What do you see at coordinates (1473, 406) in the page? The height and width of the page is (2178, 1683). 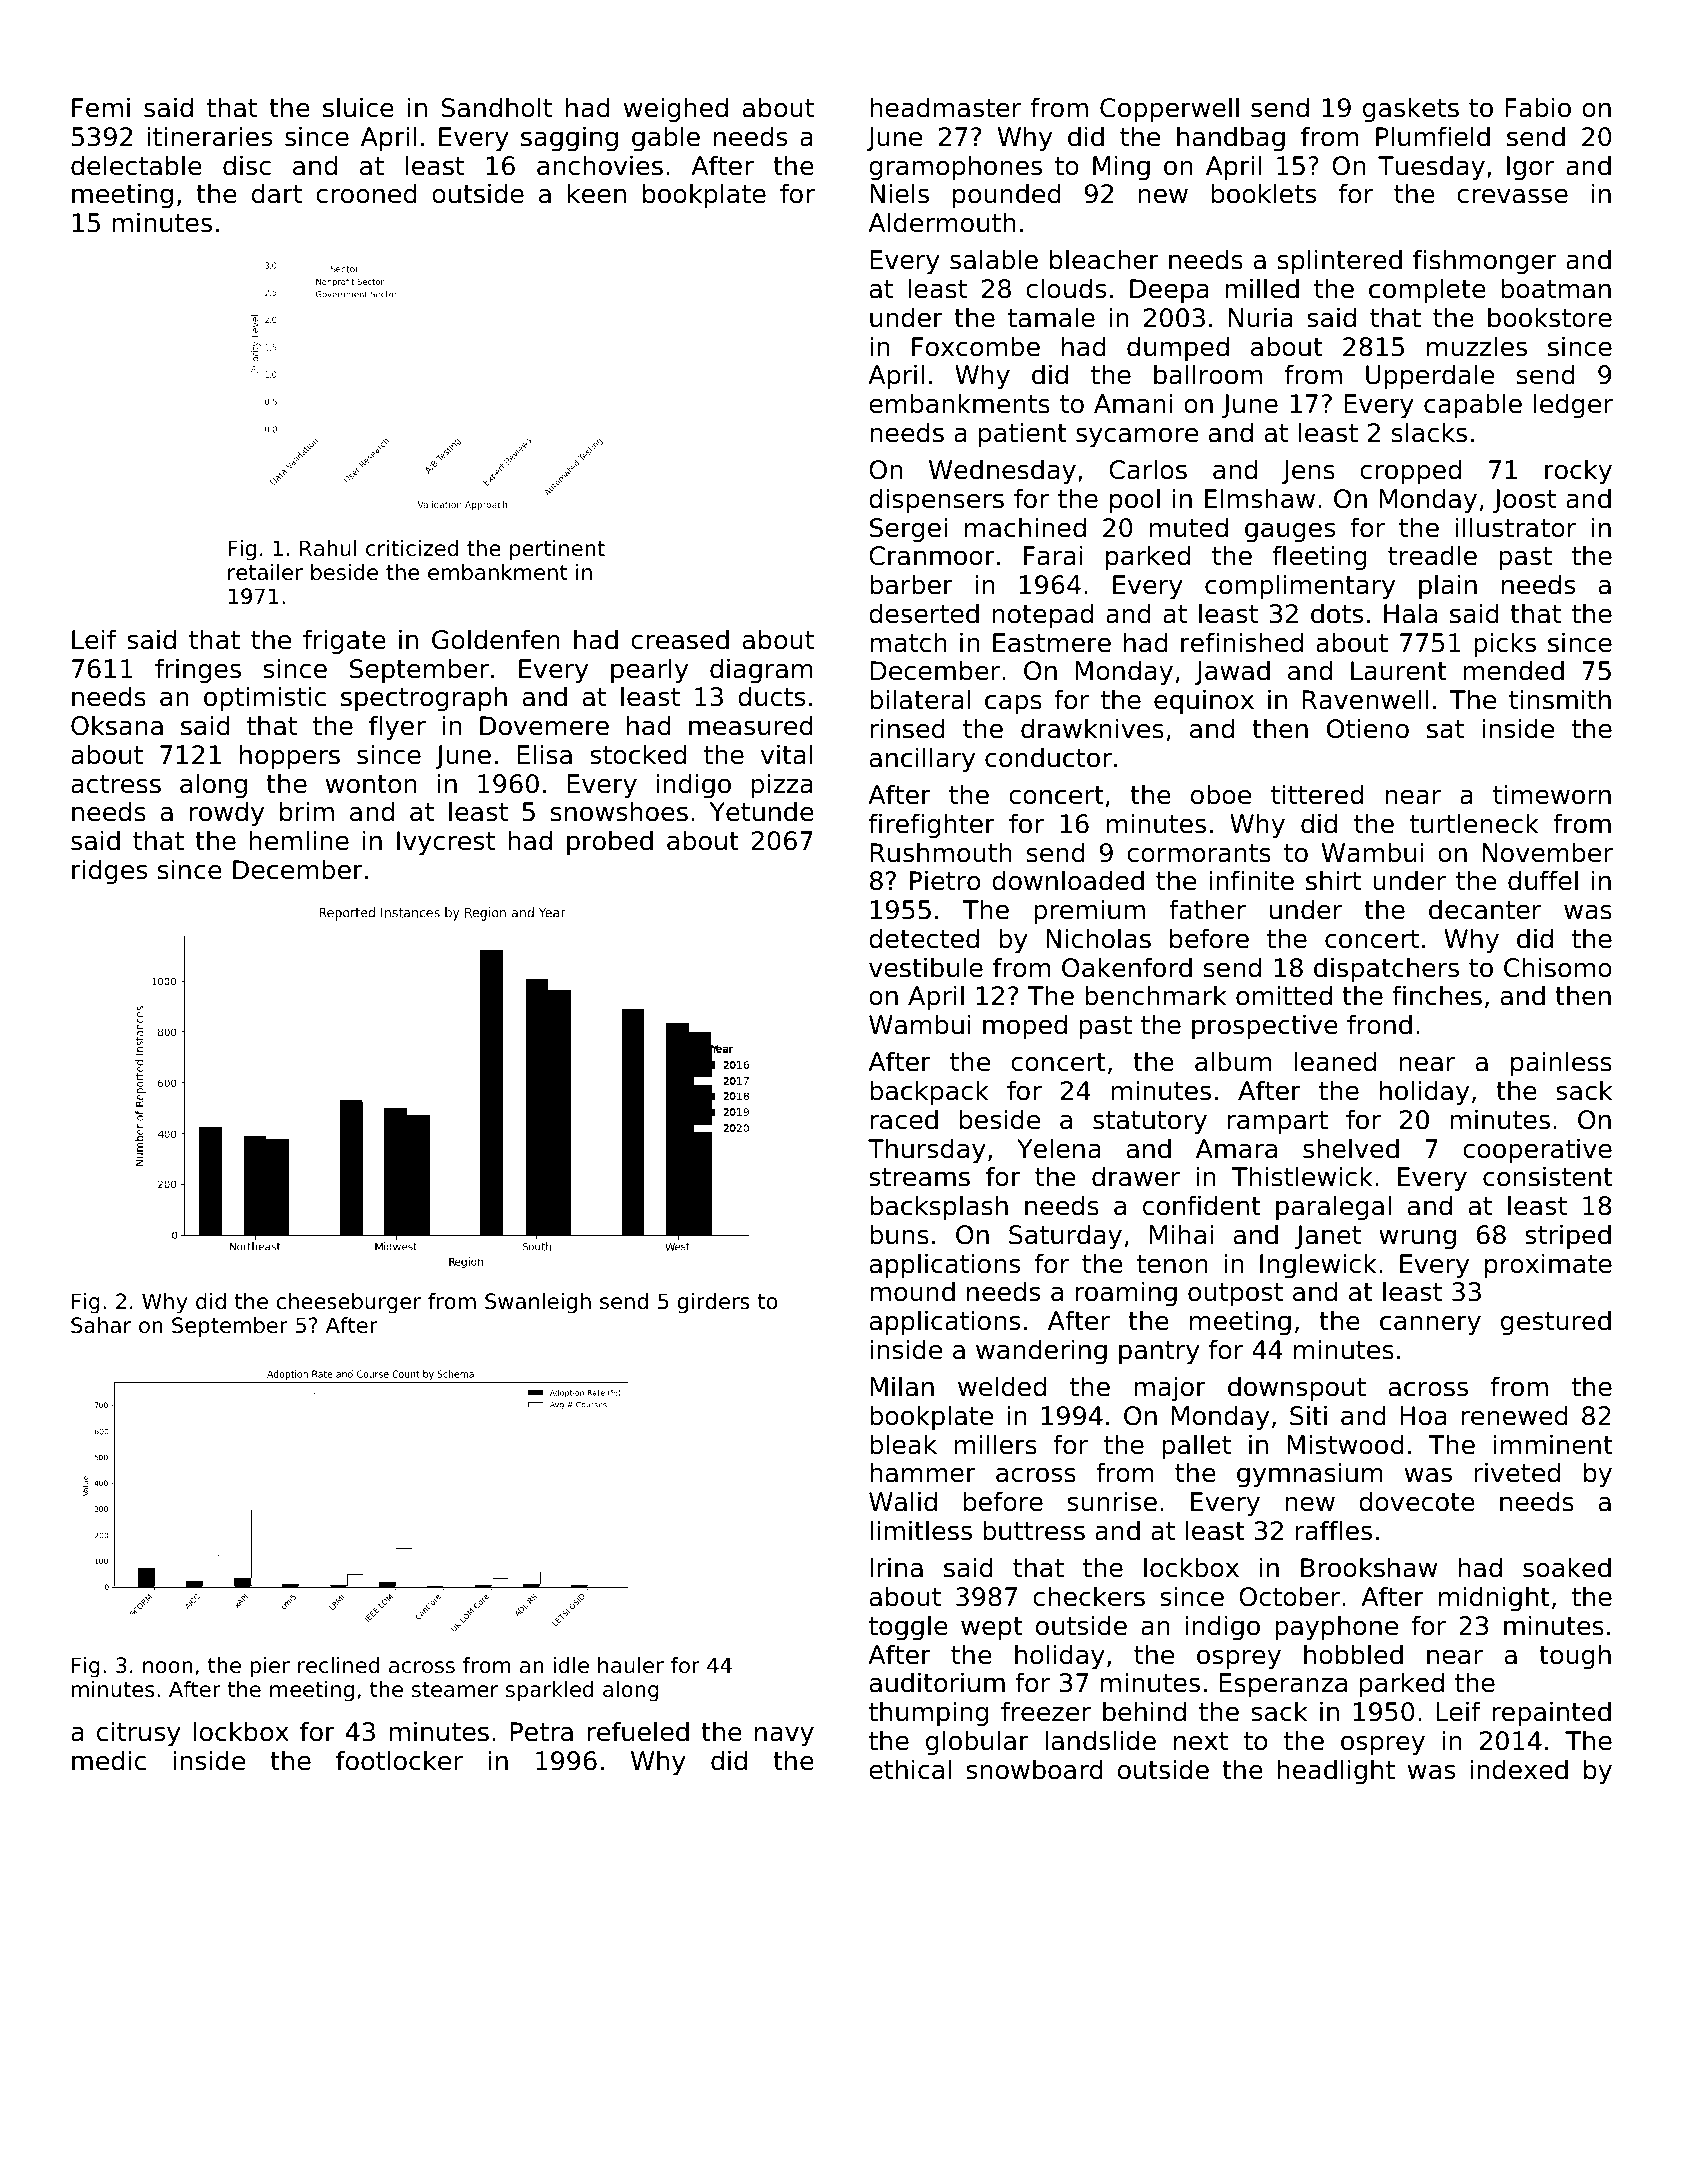 I see `capable` at bounding box center [1473, 406].
